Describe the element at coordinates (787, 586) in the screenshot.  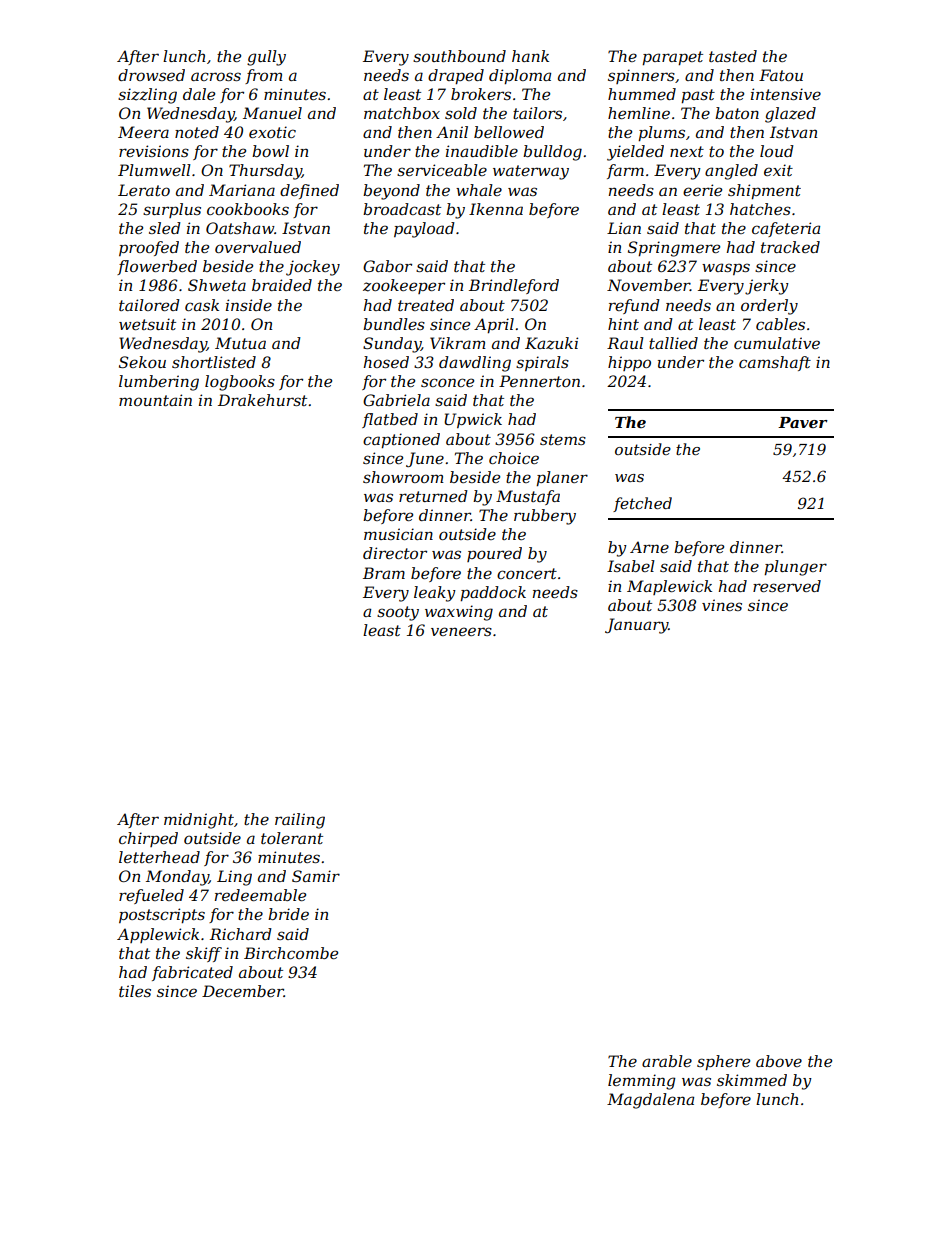
I see `reserved` at that location.
